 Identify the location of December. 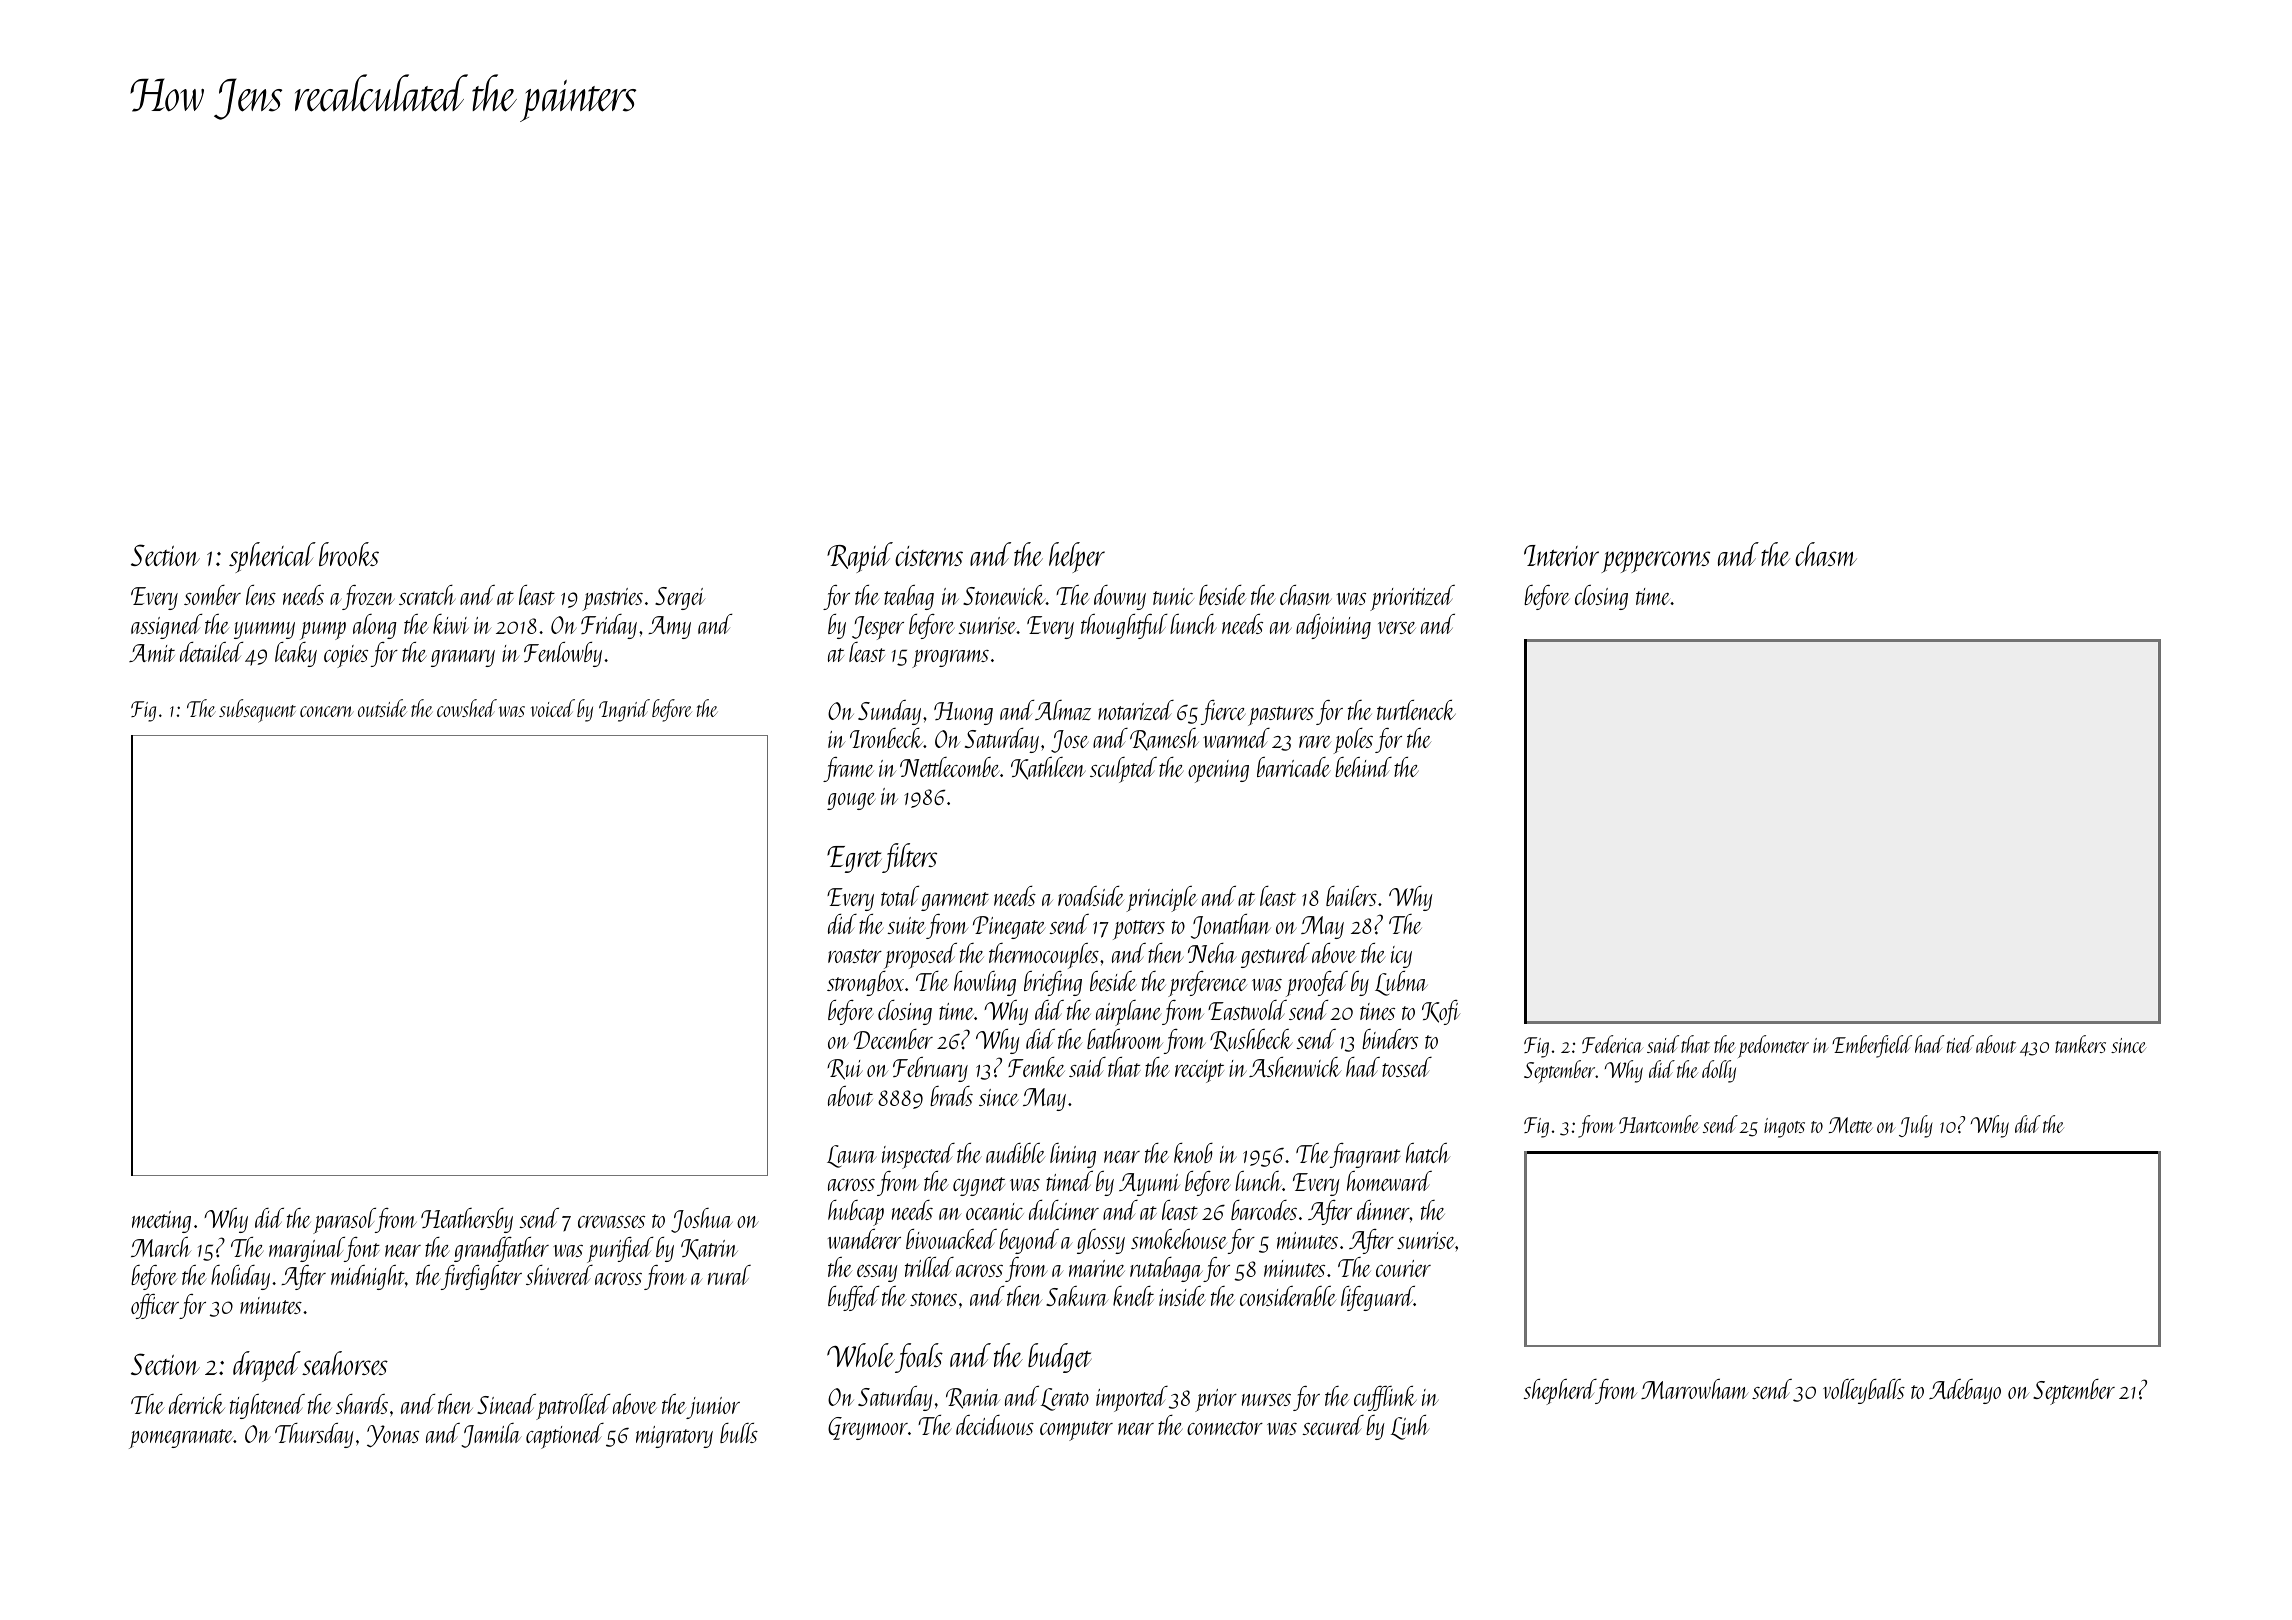
(893, 1039).
